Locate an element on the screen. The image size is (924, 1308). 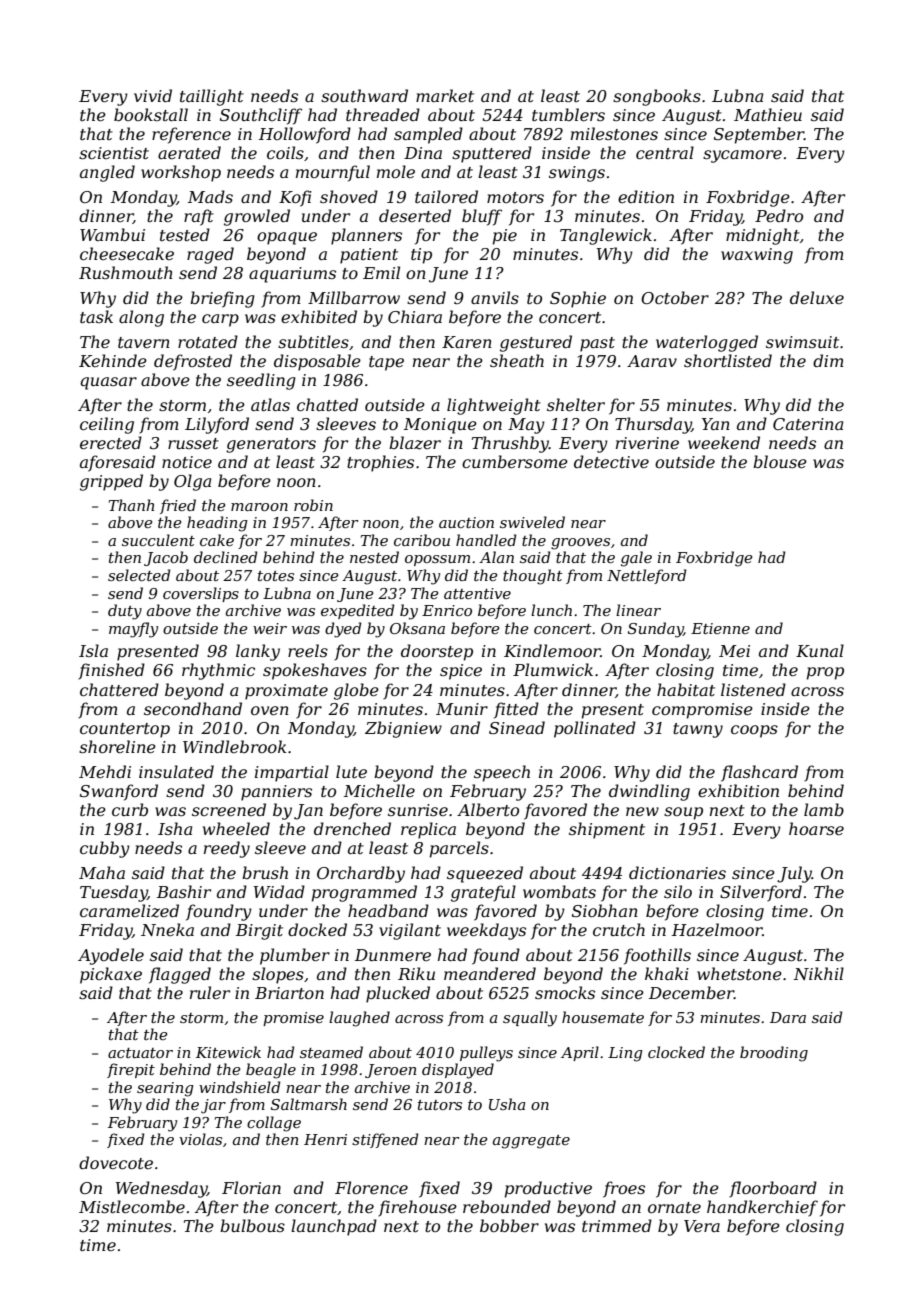
dovecote is located at coordinates (116, 1162).
